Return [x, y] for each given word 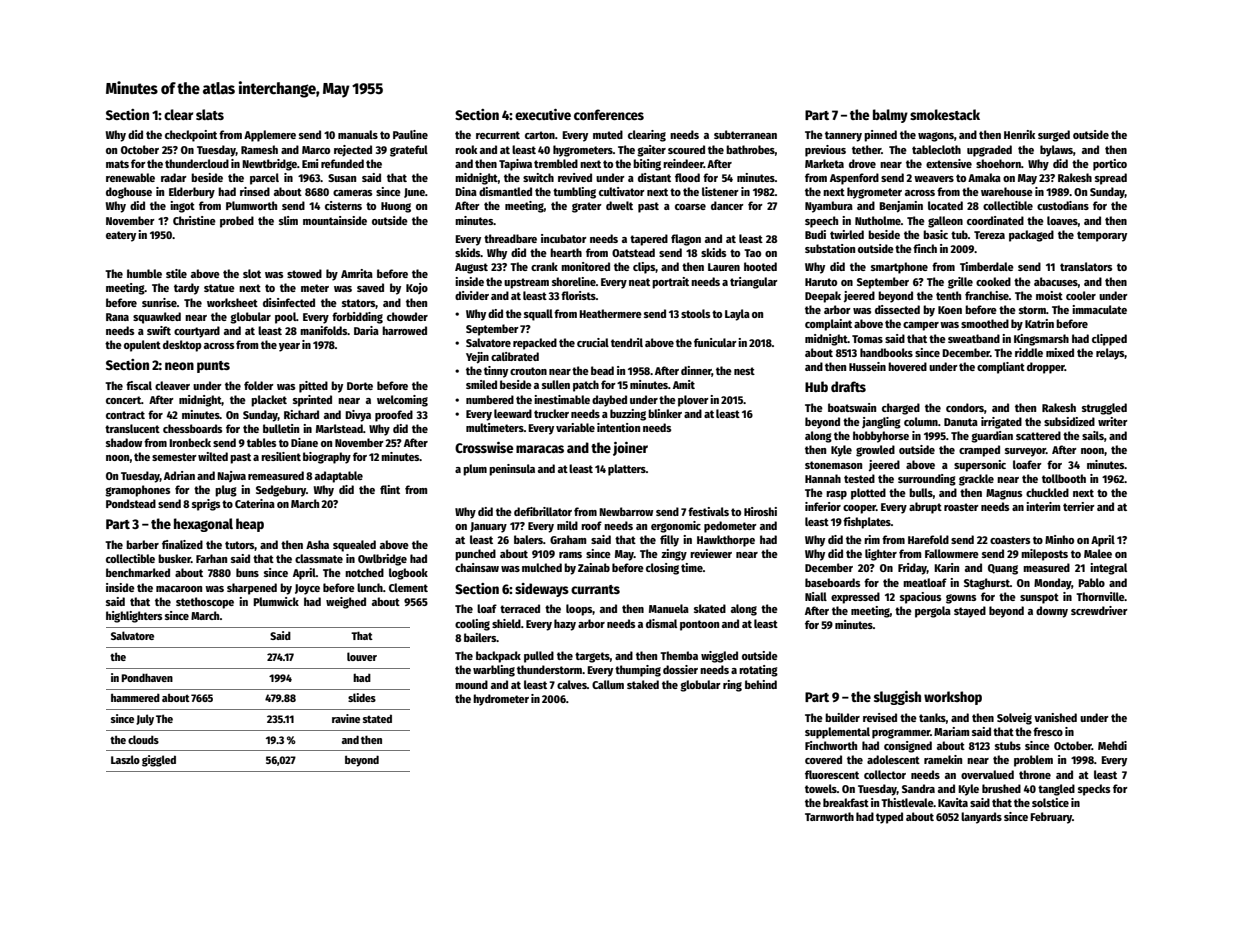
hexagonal [203, 525]
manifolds [324, 330]
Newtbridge [269, 165]
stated [377, 718]
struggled [1104, 409]
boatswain [852, 407]
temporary [1102, 236]
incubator [564, 238]
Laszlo [125, 759]
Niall [816, 596]
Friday [912, 569]
